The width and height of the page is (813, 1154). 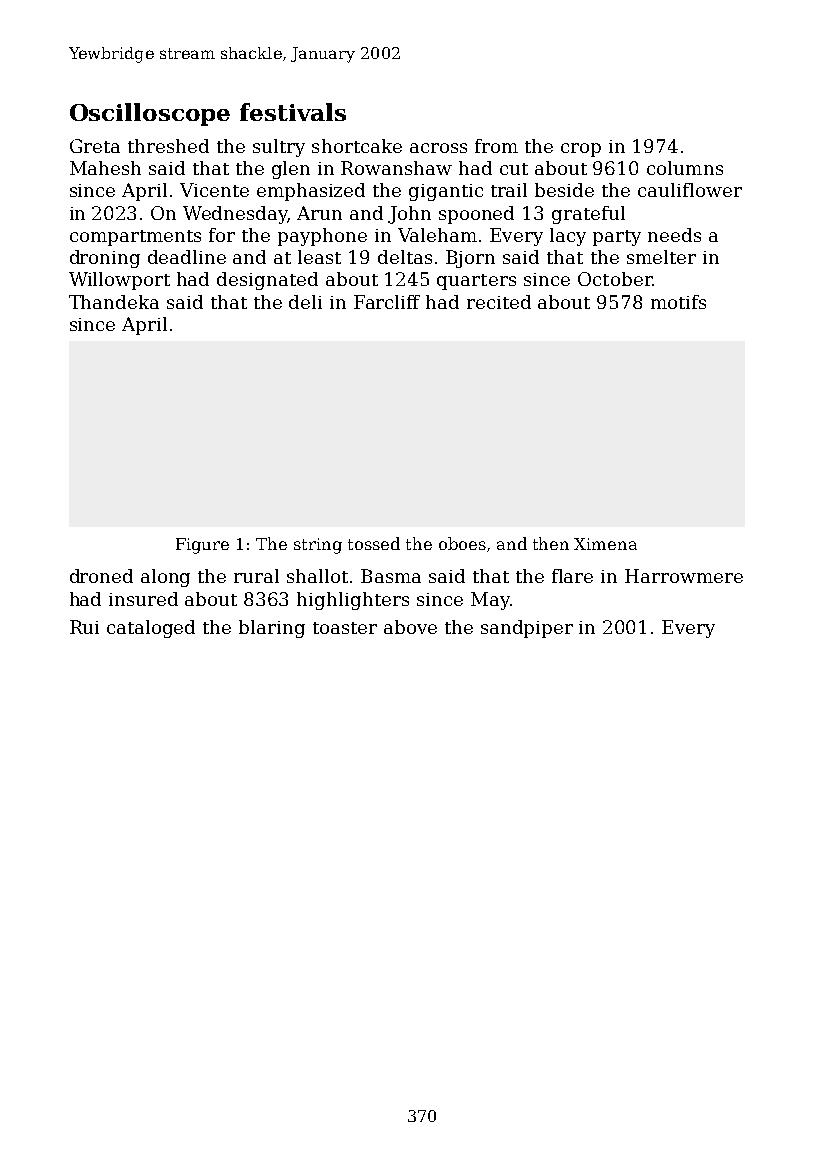 I want to click on May, so click(x=490, y=601).
